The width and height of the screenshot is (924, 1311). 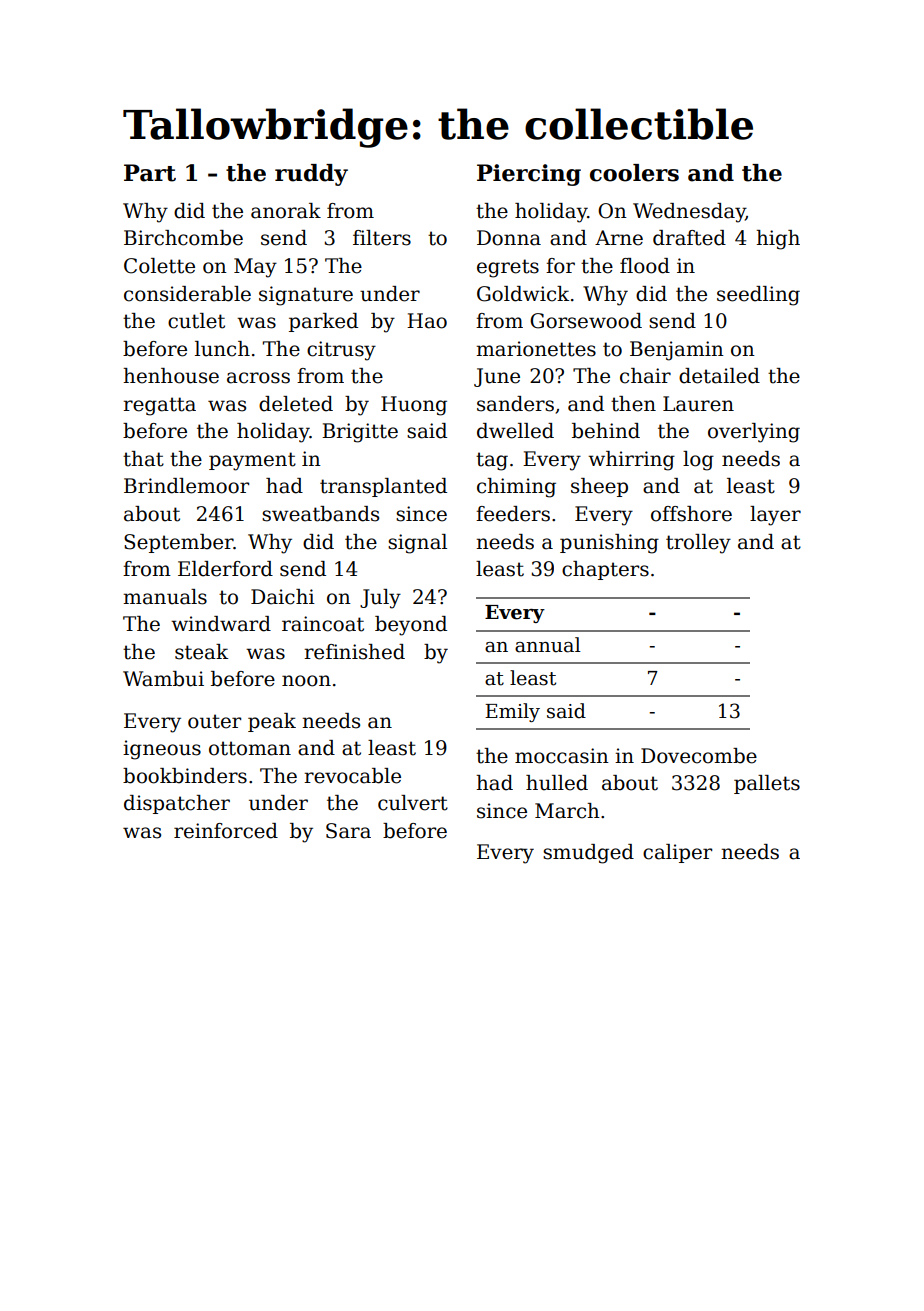 What do you see at coordinates (255, 268) in the screenshot?
I see `May` at bounding box center [255, 268].
